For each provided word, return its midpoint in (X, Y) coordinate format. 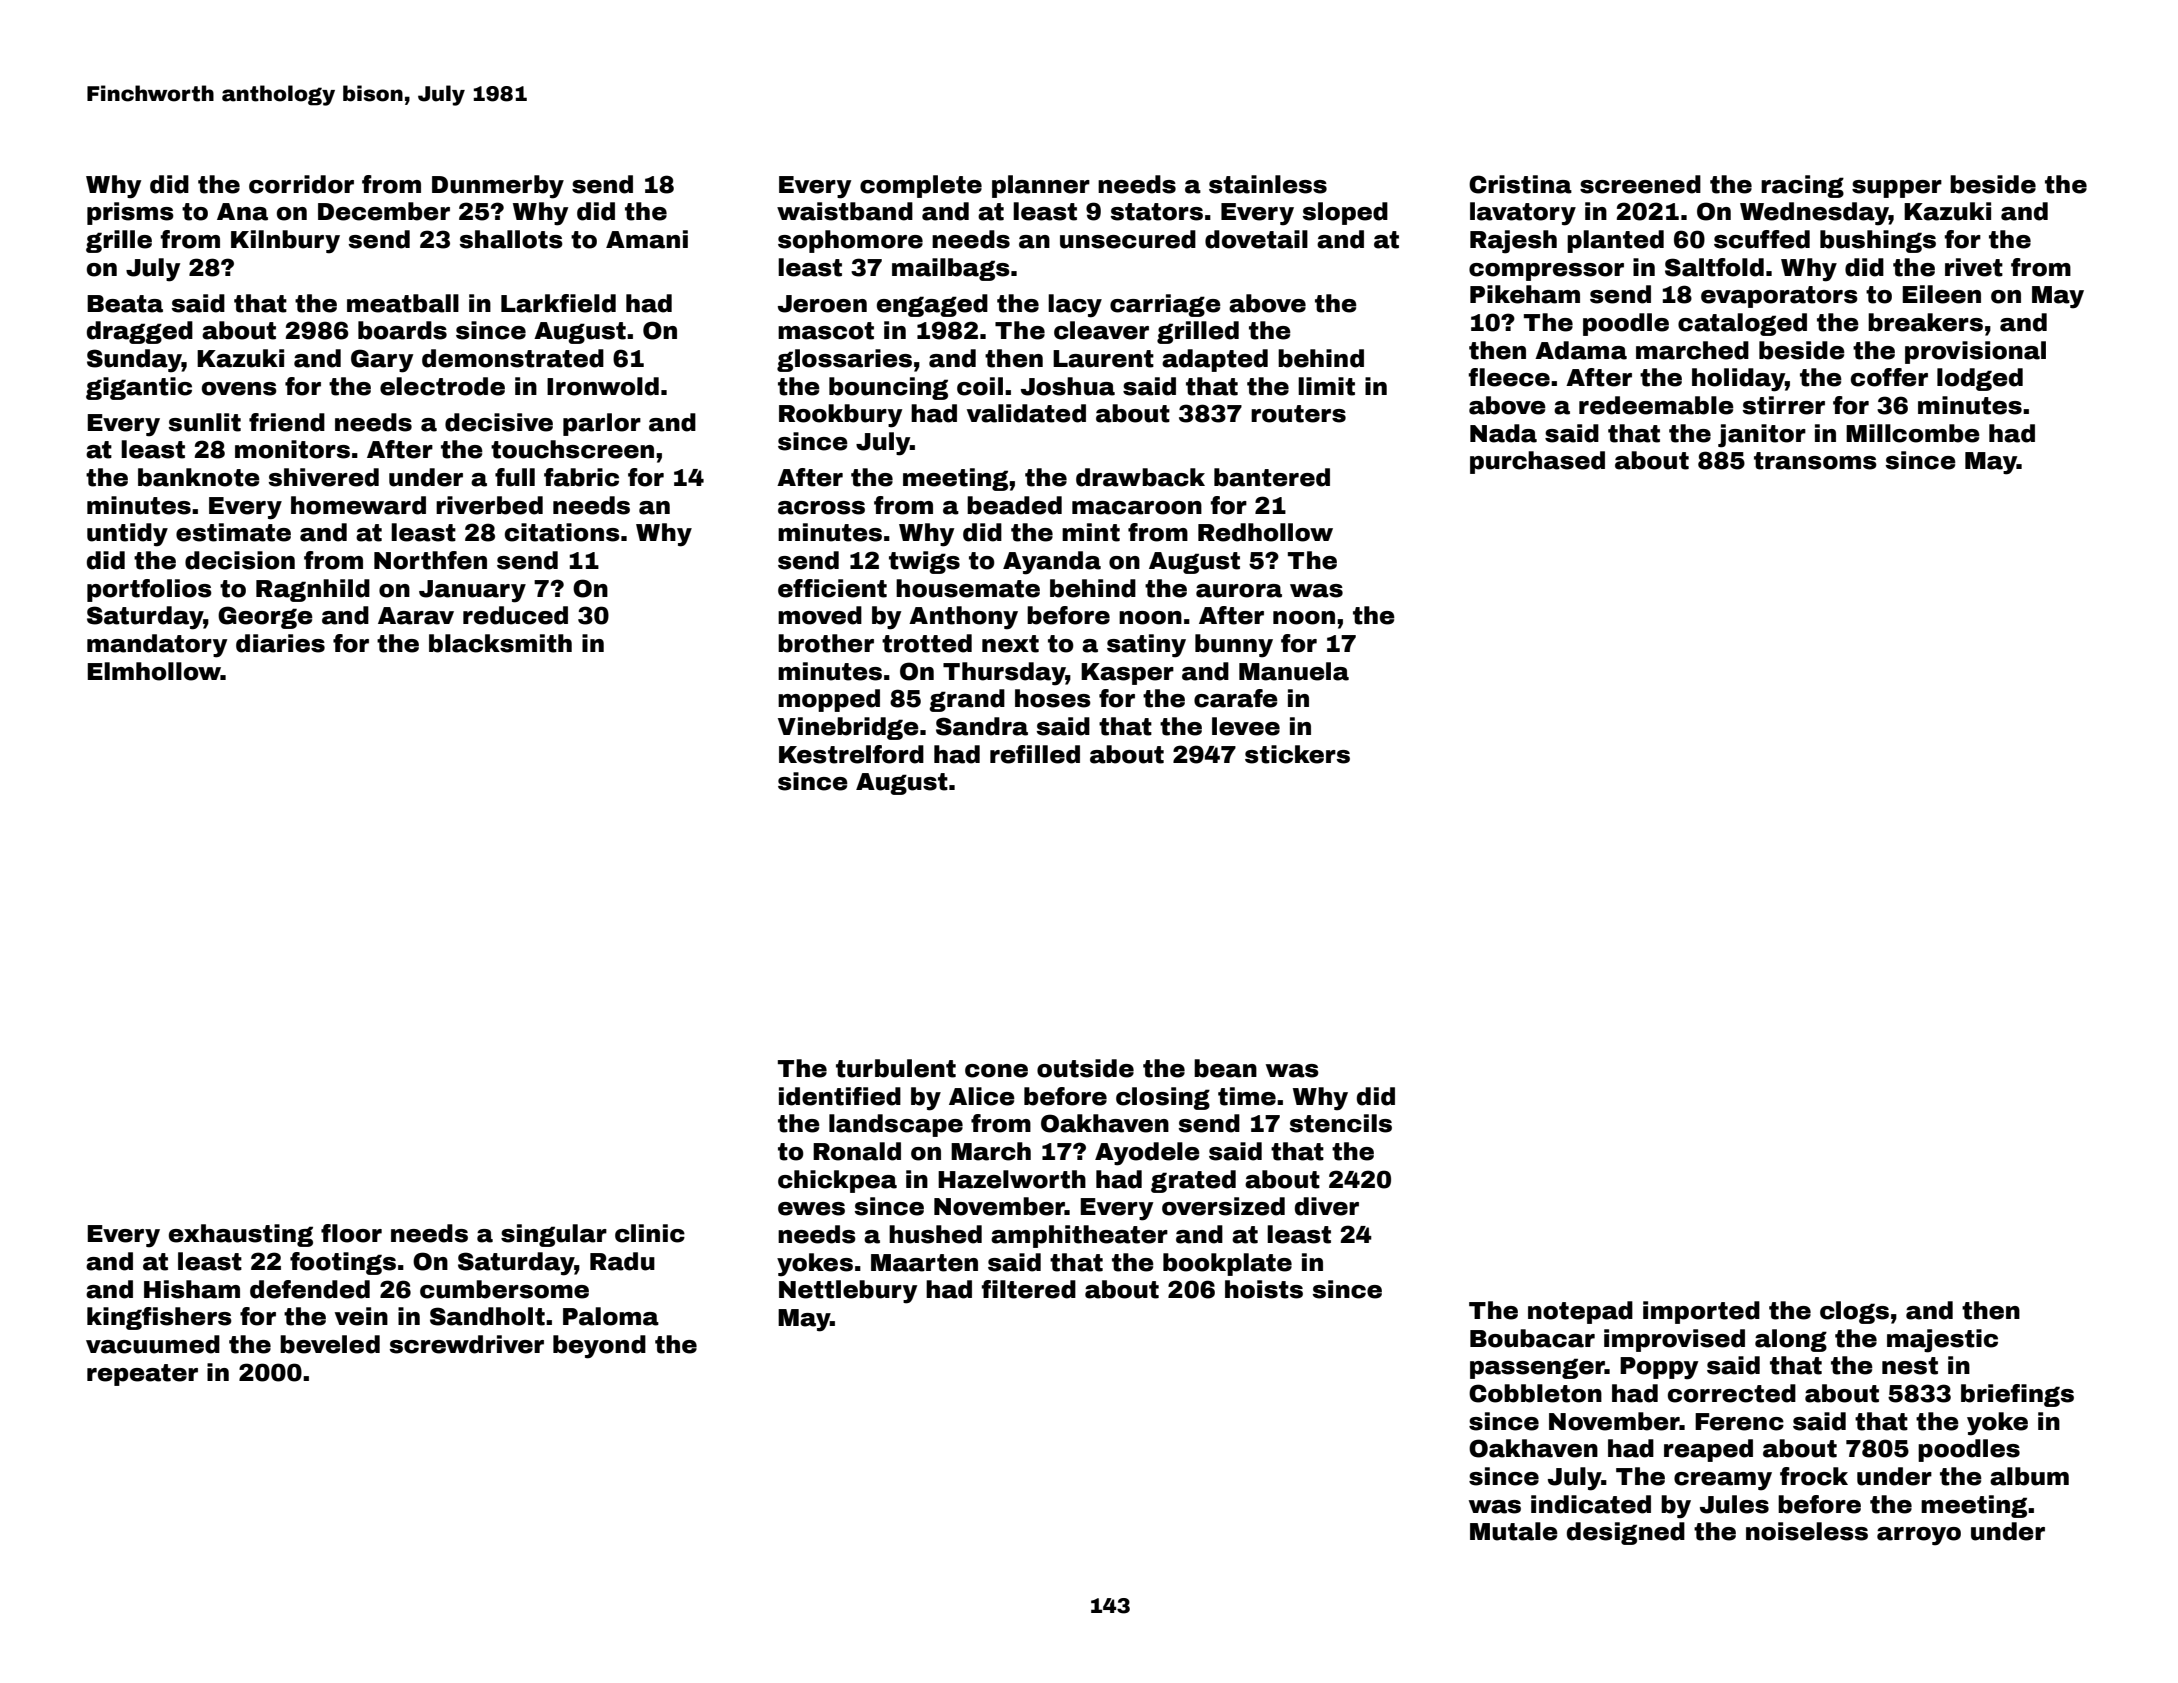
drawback (1140, 477)
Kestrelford (851, 754)
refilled (1035, 754)
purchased (1537, 462)
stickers (1297, 754)
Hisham (192, 1289)
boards (402, 330)
